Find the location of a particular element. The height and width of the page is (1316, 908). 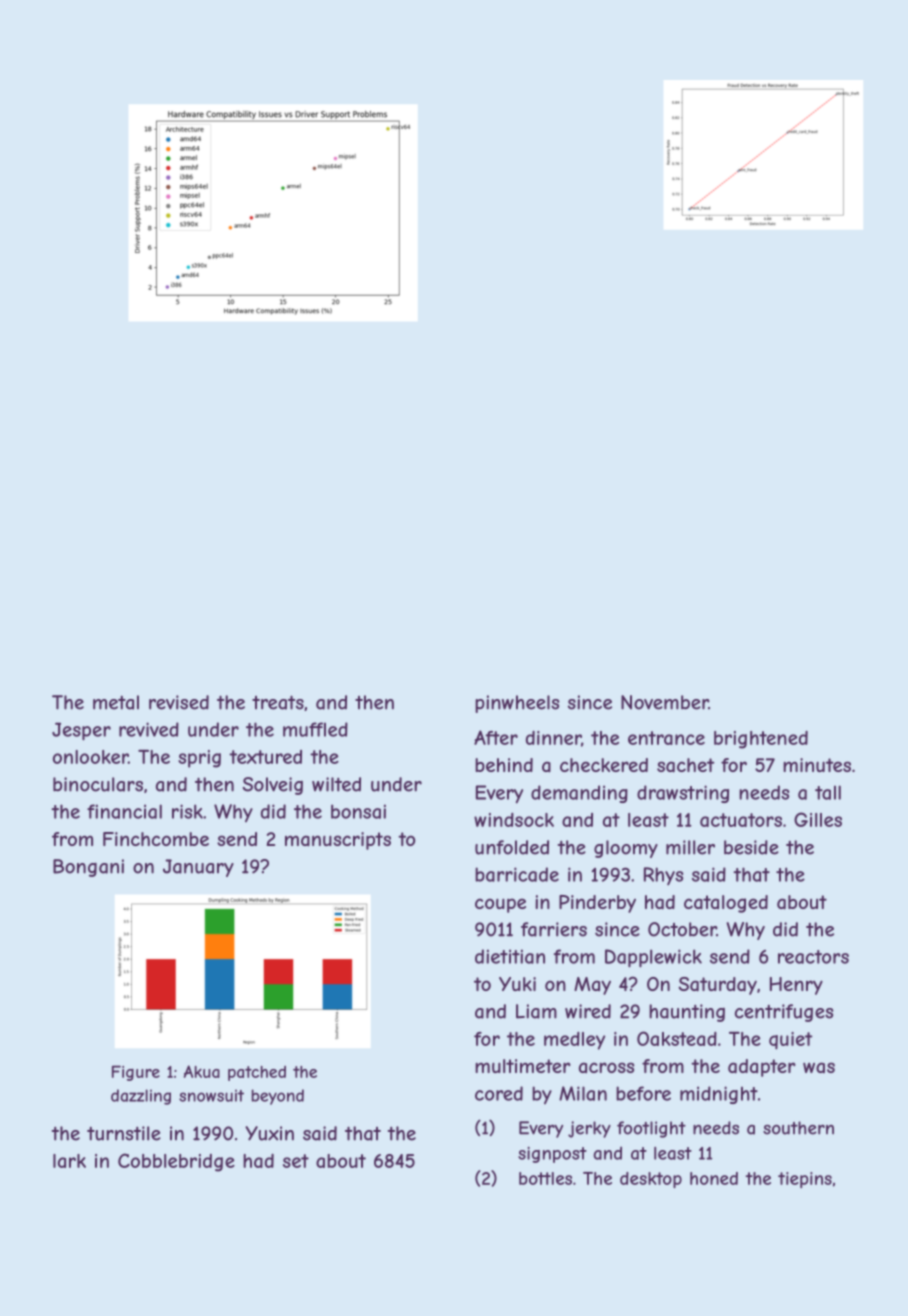

sprig is located at coordinates (199, 759).
